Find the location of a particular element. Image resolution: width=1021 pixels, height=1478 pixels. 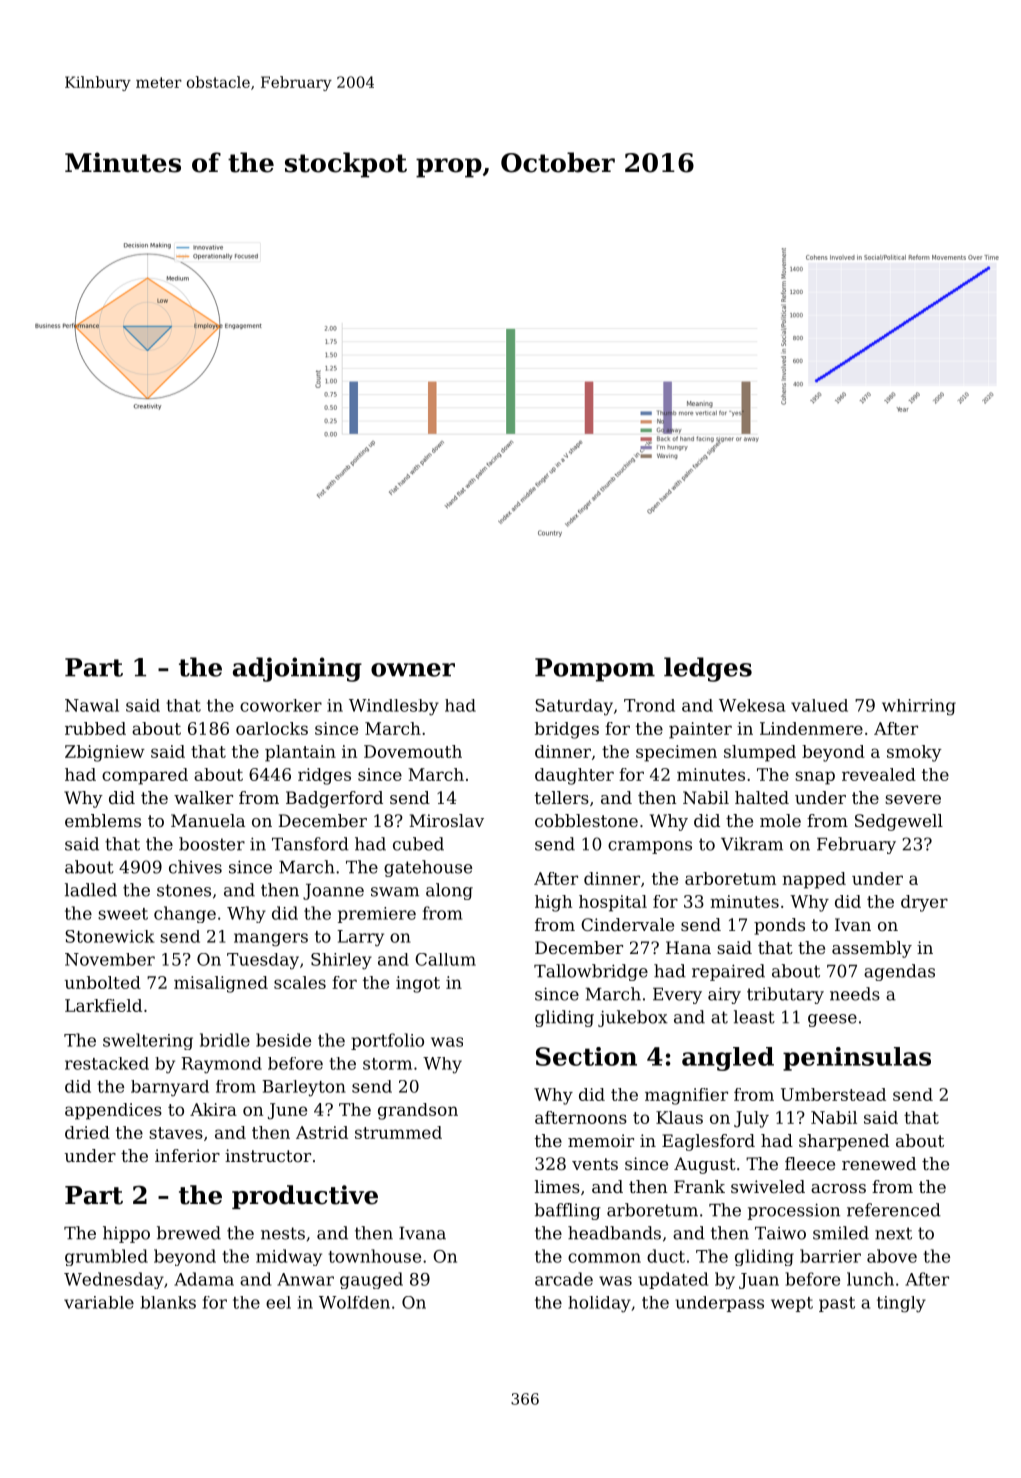

Eaglesford is located at coordinates (708, 1142).
